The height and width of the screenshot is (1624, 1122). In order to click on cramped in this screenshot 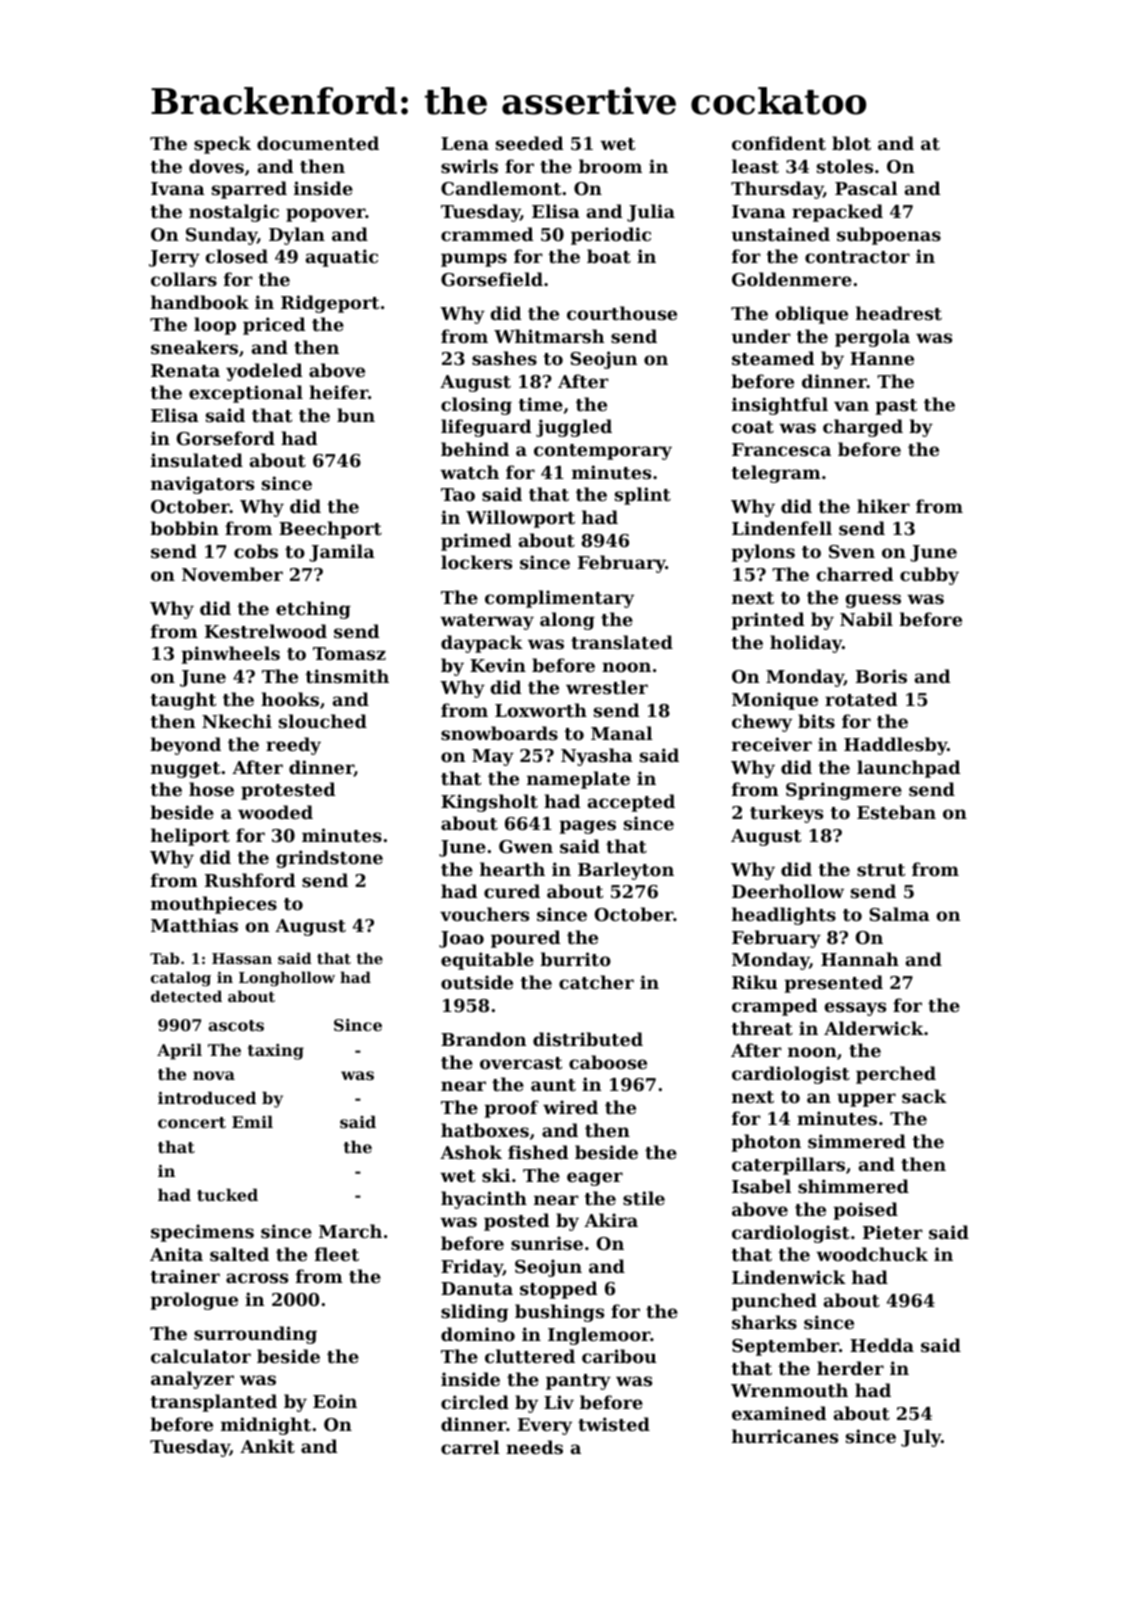, I will do `click(774, 1007)`.
